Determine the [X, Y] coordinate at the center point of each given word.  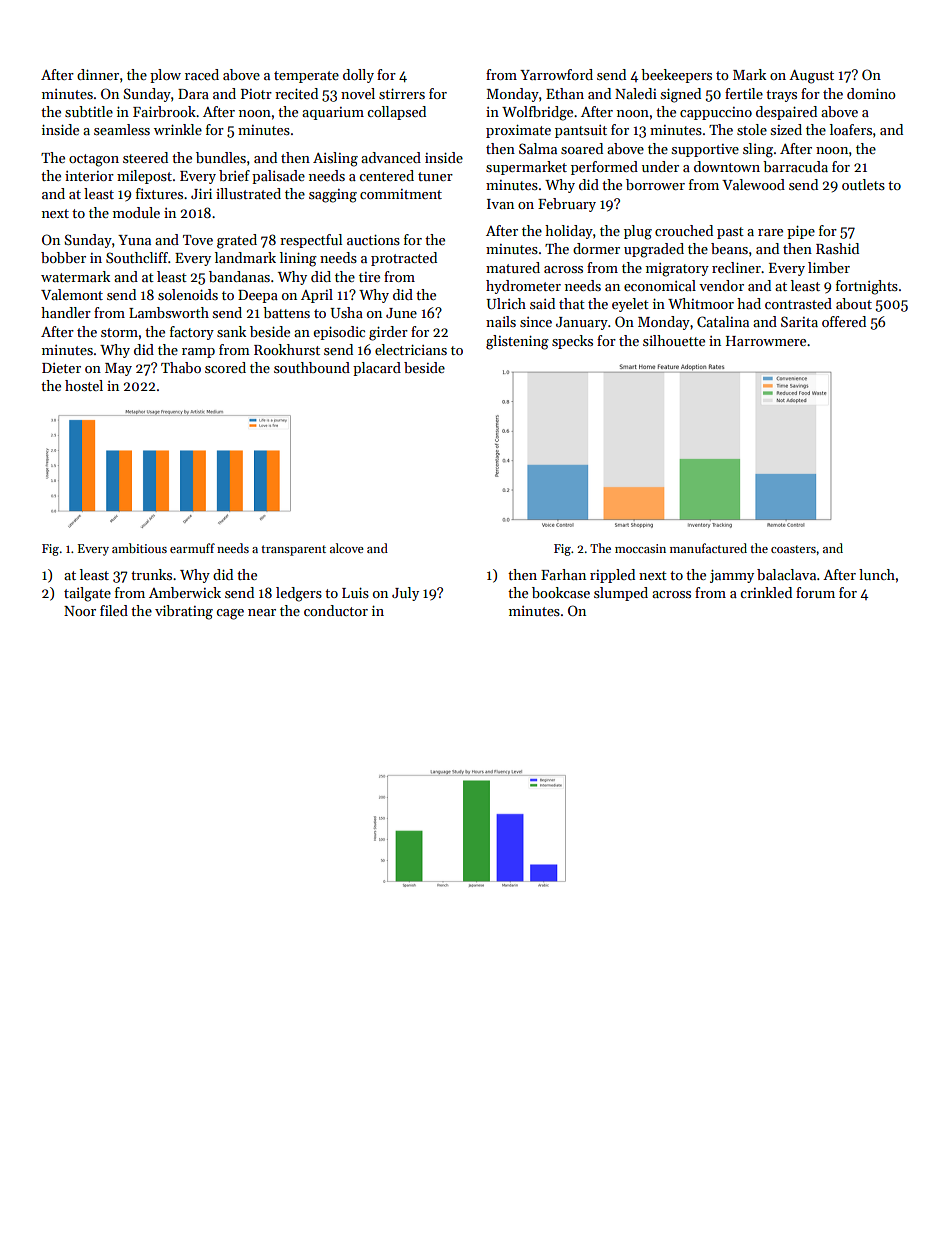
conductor [336, 610]
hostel [84, 385]
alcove [347, 548]
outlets [863, 184]
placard [377, 369]
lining [298, 259]
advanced [391, 157]
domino [871, 93]
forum [815, 592]
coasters [793, 549]
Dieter [61, 368]
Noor [80, 611]
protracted [404, 259]
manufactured [708, 548]
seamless [122, 129]
